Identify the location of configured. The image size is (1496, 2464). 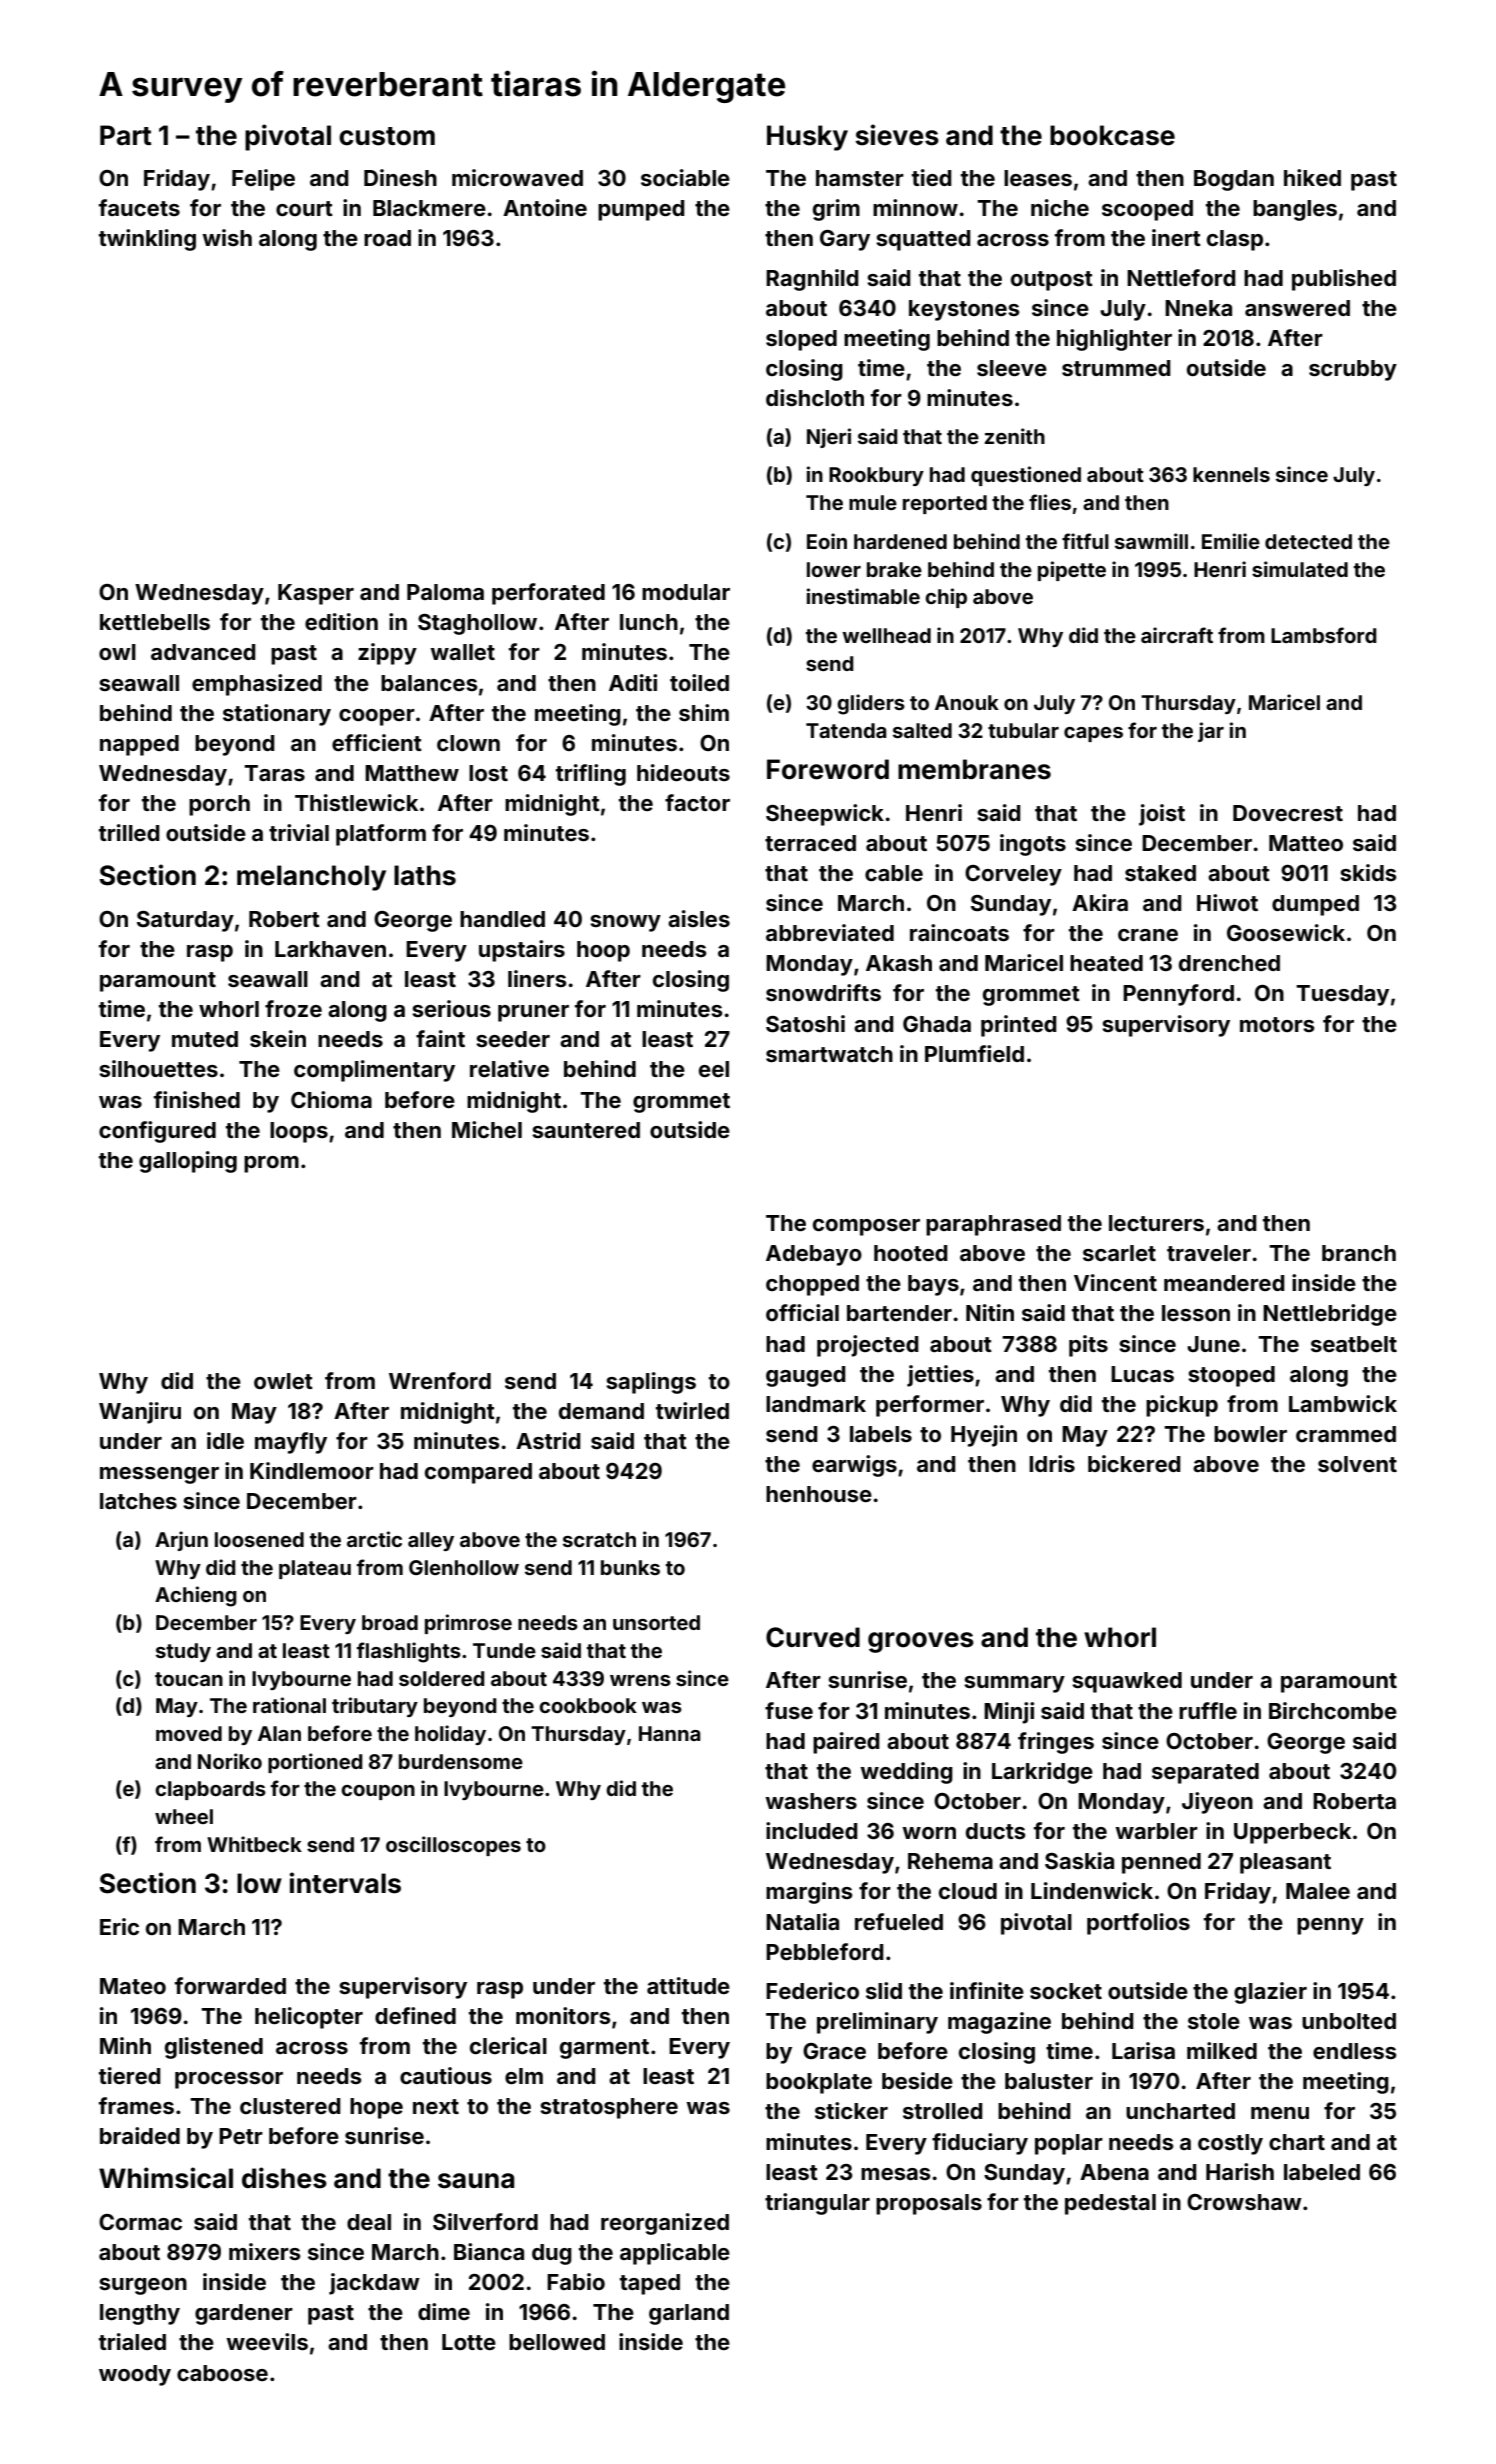
(157, 1132).
